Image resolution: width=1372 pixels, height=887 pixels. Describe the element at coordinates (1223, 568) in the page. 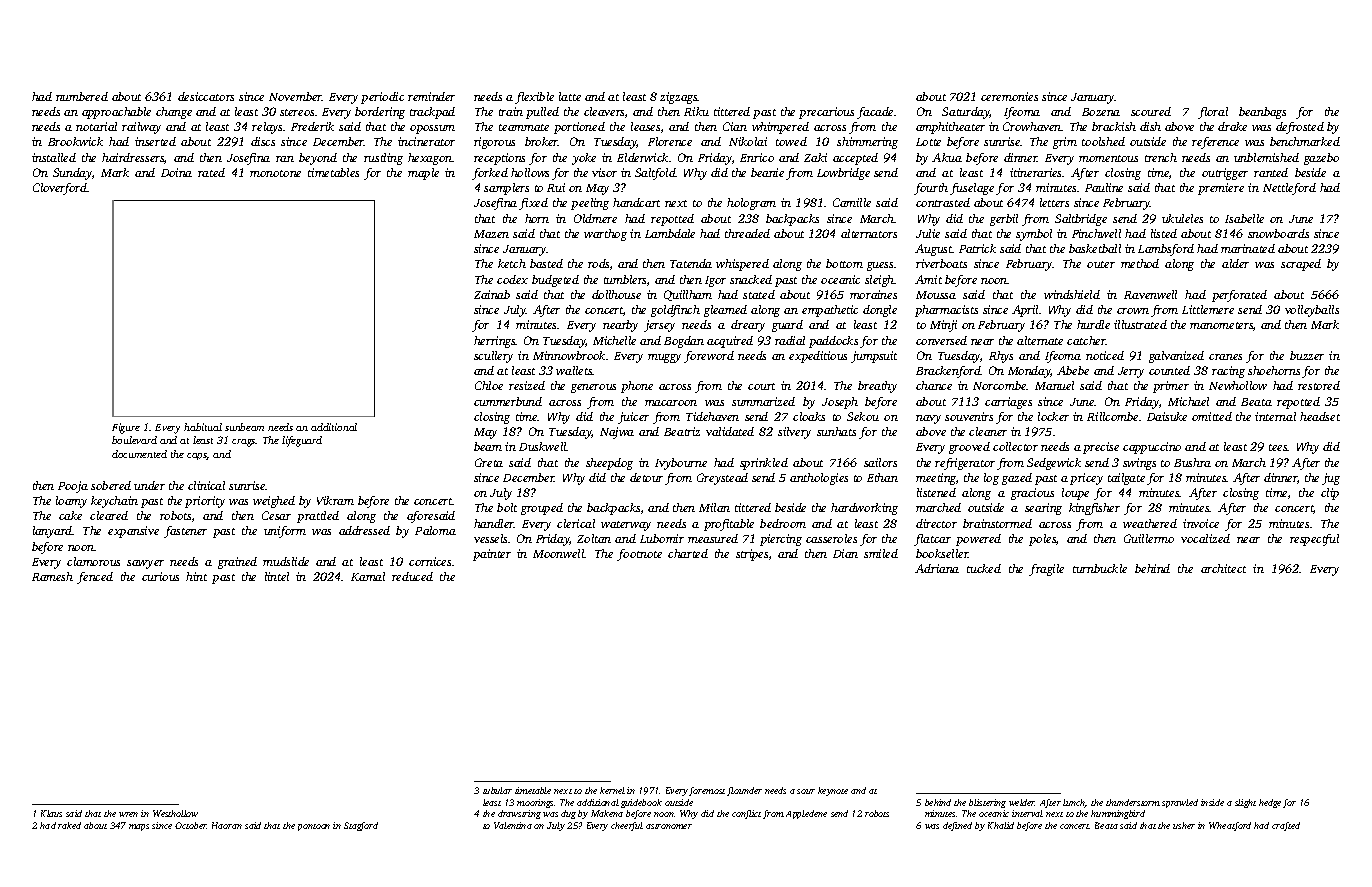

I see `architect` at that location.
